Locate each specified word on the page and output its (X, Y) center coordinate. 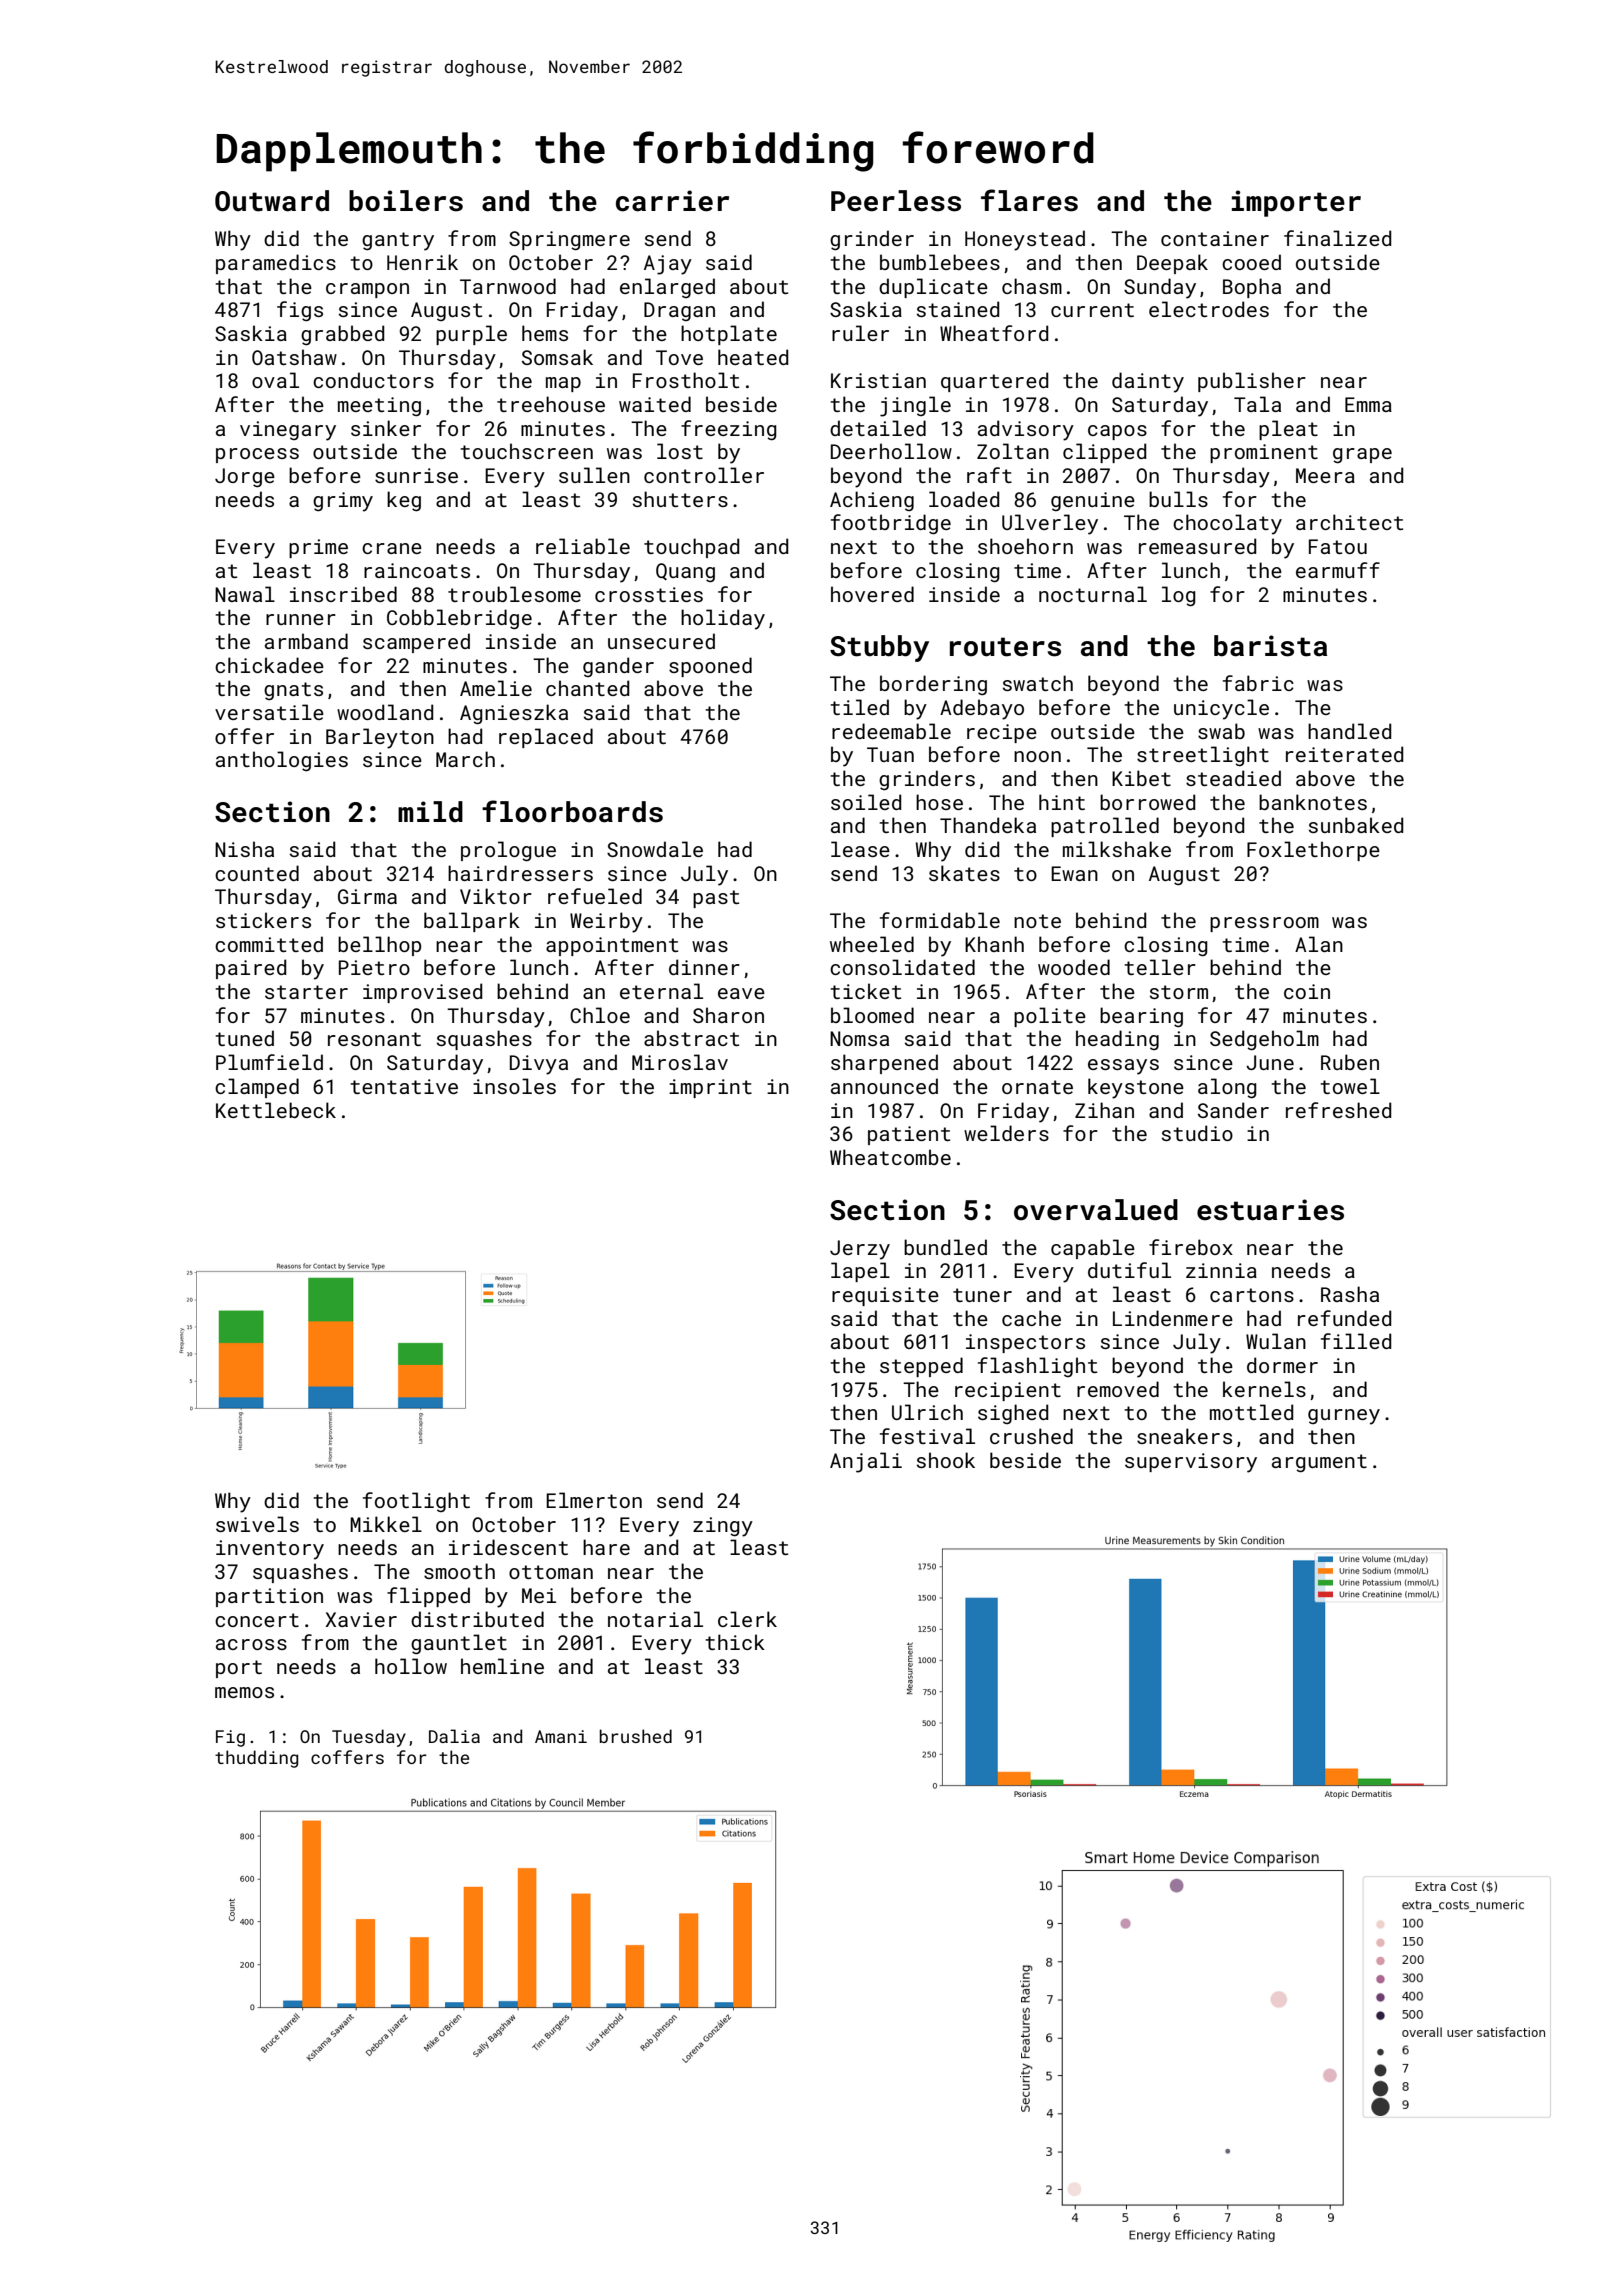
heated (753, 357)
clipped (1105, 453)
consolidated (902, 967)
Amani (561, 1736)
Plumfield (269, 1062)
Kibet (1141, 778)
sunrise (416, 475)
